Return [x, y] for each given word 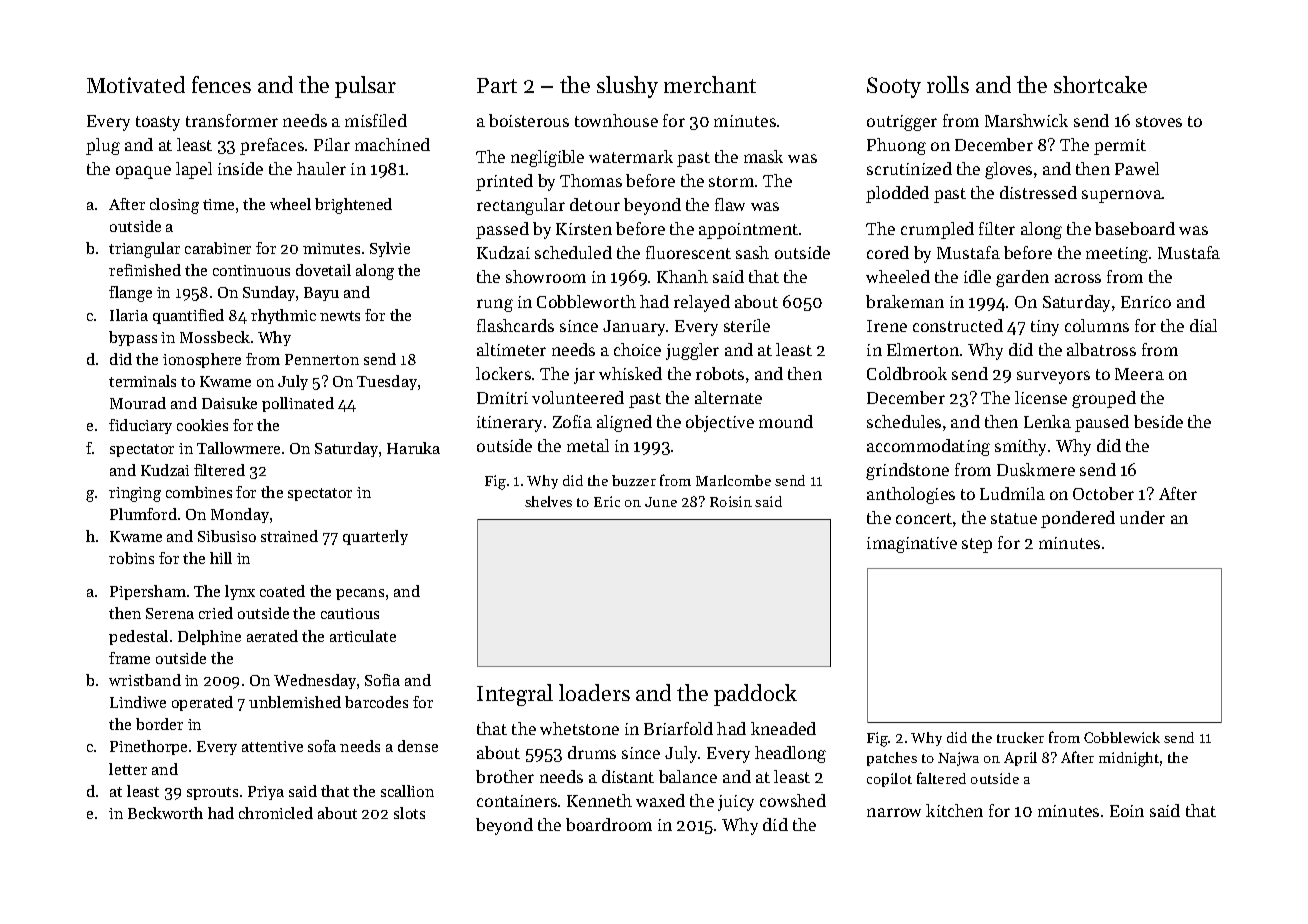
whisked [630, 373]
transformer [232, 120]
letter [128, 769]
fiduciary [140, 426]
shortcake [1100, 84]
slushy [627, 87]
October [1103, 493]
